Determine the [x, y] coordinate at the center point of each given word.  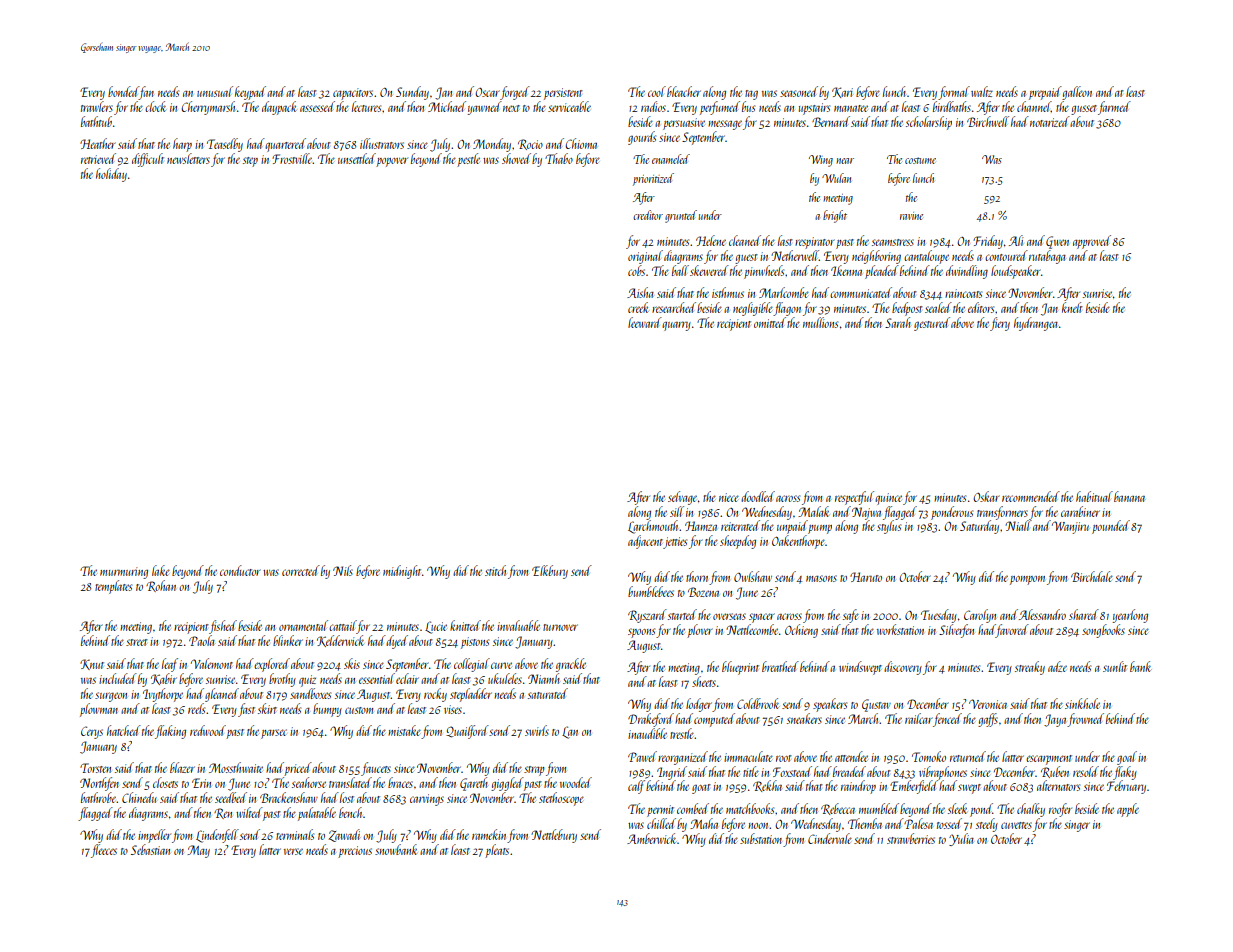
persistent [563, 94]
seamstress [893, 242]
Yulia [961, 839]
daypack [279, 108]
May [198, 851]
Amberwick [651, 838]
